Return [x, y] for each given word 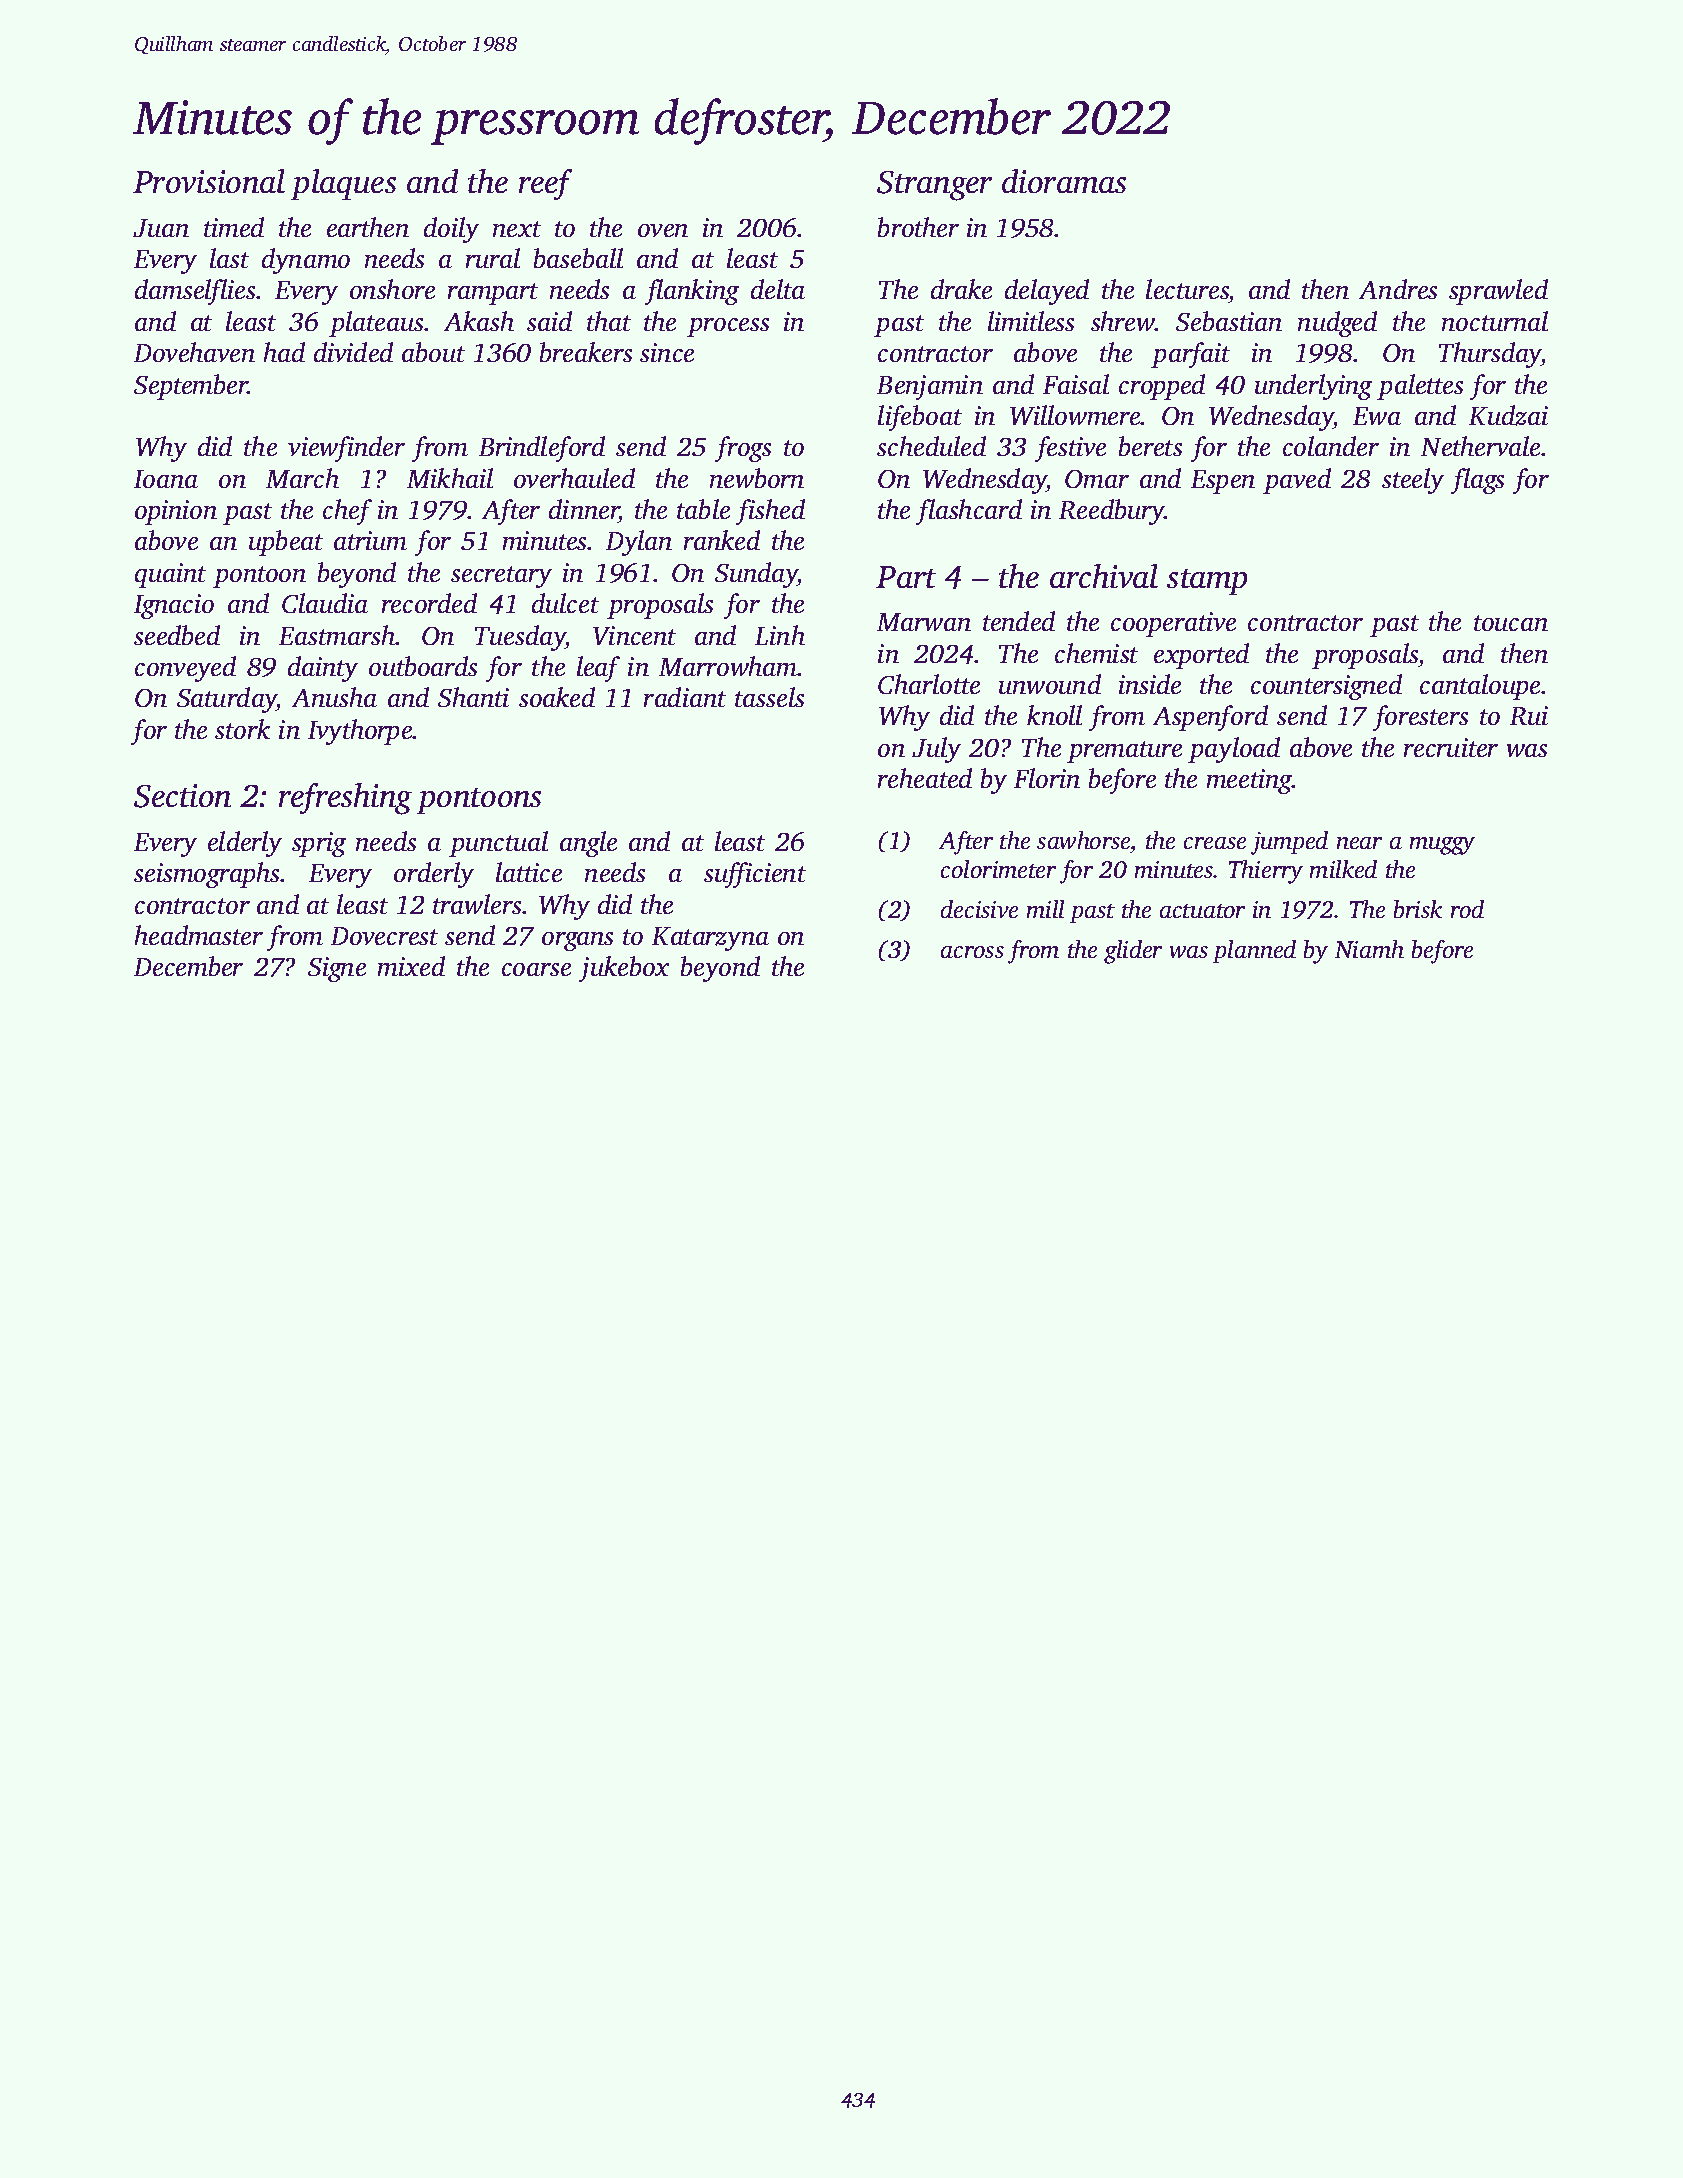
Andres [1398, 289]
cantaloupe [1480, 687]
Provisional [209, 181]
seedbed [177, 635]
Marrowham [728, 666]
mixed [411, 966]
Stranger [934, 186]
